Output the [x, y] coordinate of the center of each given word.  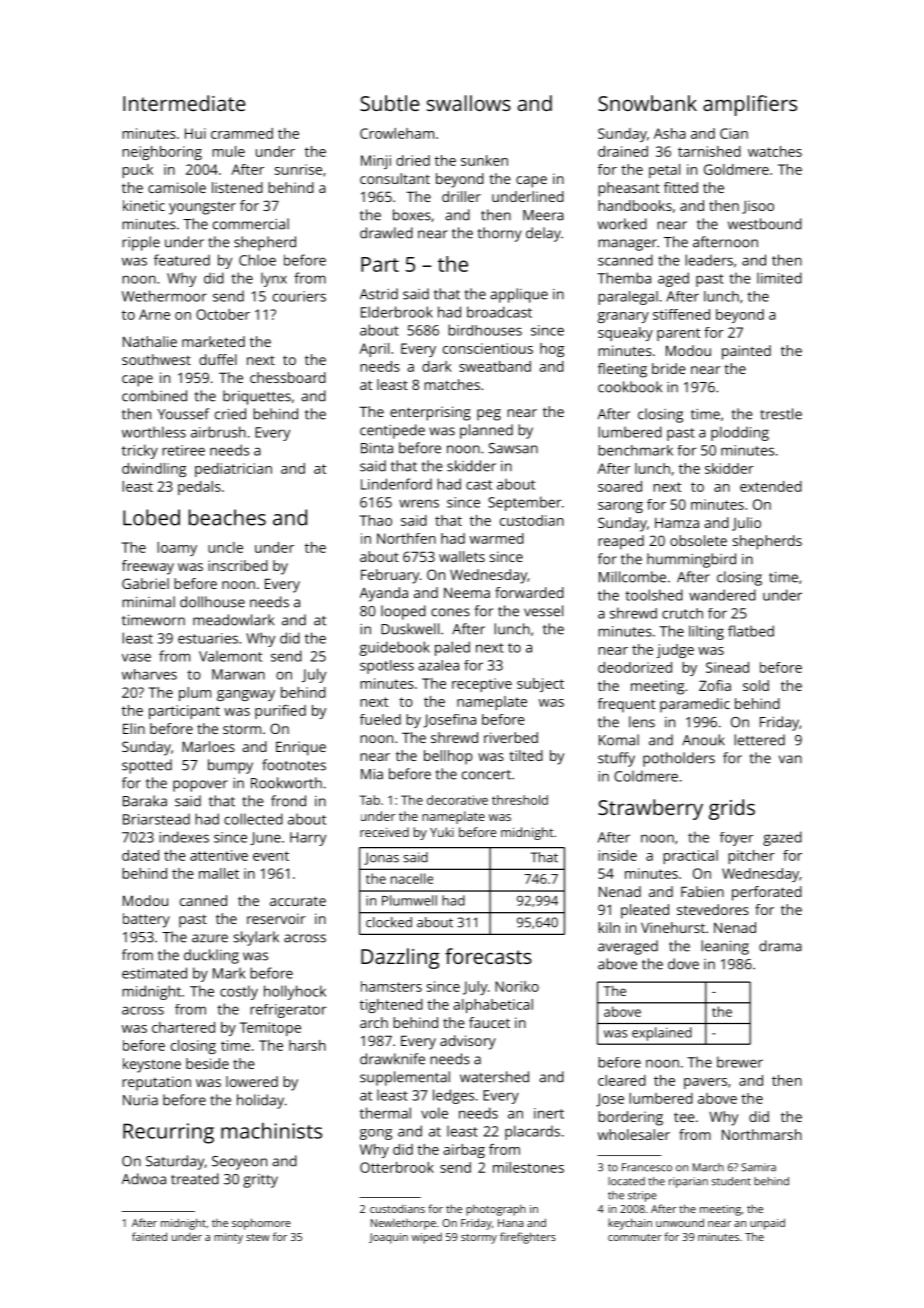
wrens [419, 503]
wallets [462, 556]
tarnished [709, 151]
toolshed [654, 595]
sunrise [298, 169]
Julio [746, 524]
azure [210, 938]
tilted [526, 755]
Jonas [381, 858]
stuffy [616, 759]
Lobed [151, 517]
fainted [149, 1236]
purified [280, 712]
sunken [484, 160]
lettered [759, 740]
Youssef [183, 414]
